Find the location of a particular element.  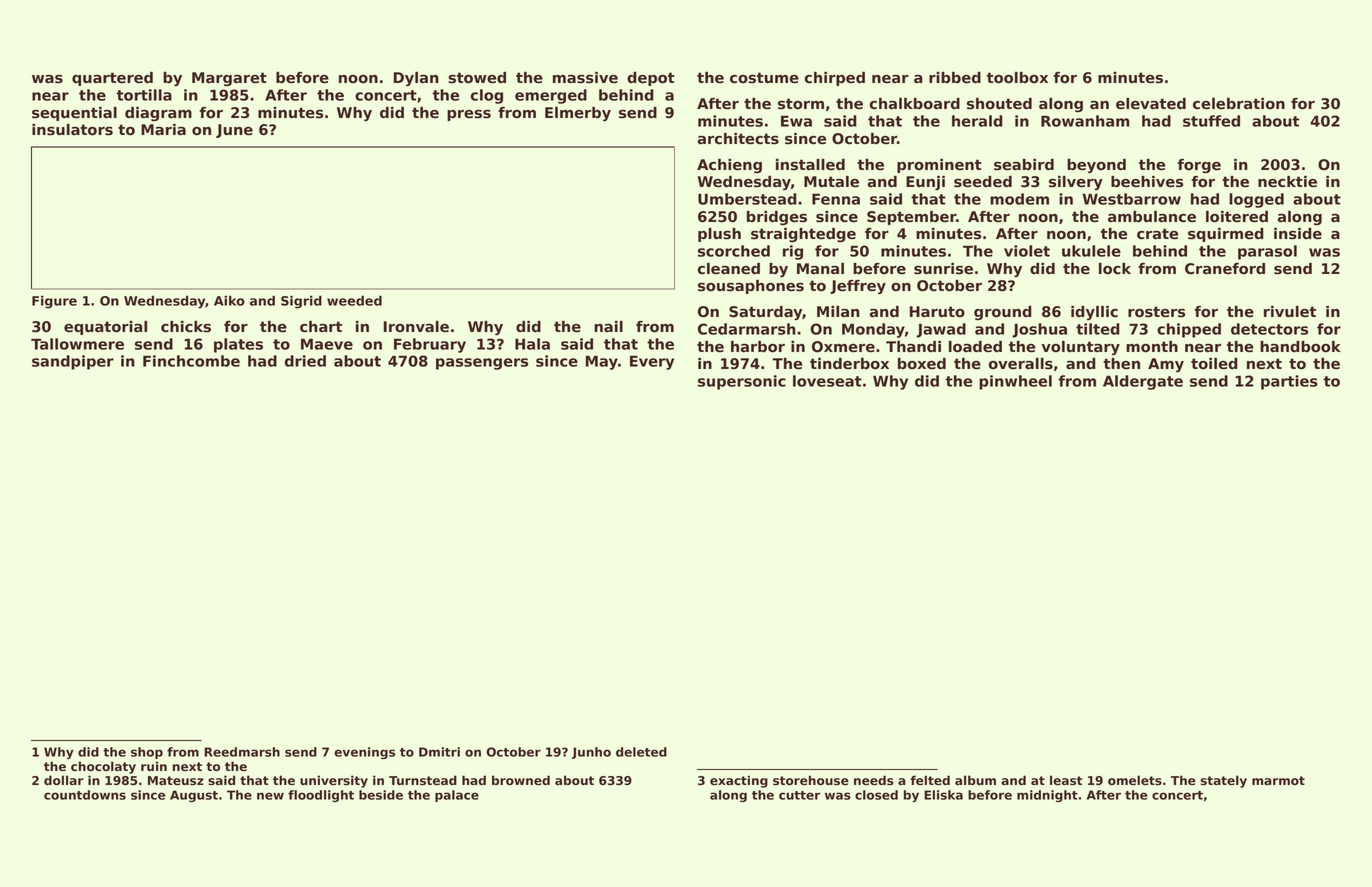

Achieng is located at coordinates (729, 166).
